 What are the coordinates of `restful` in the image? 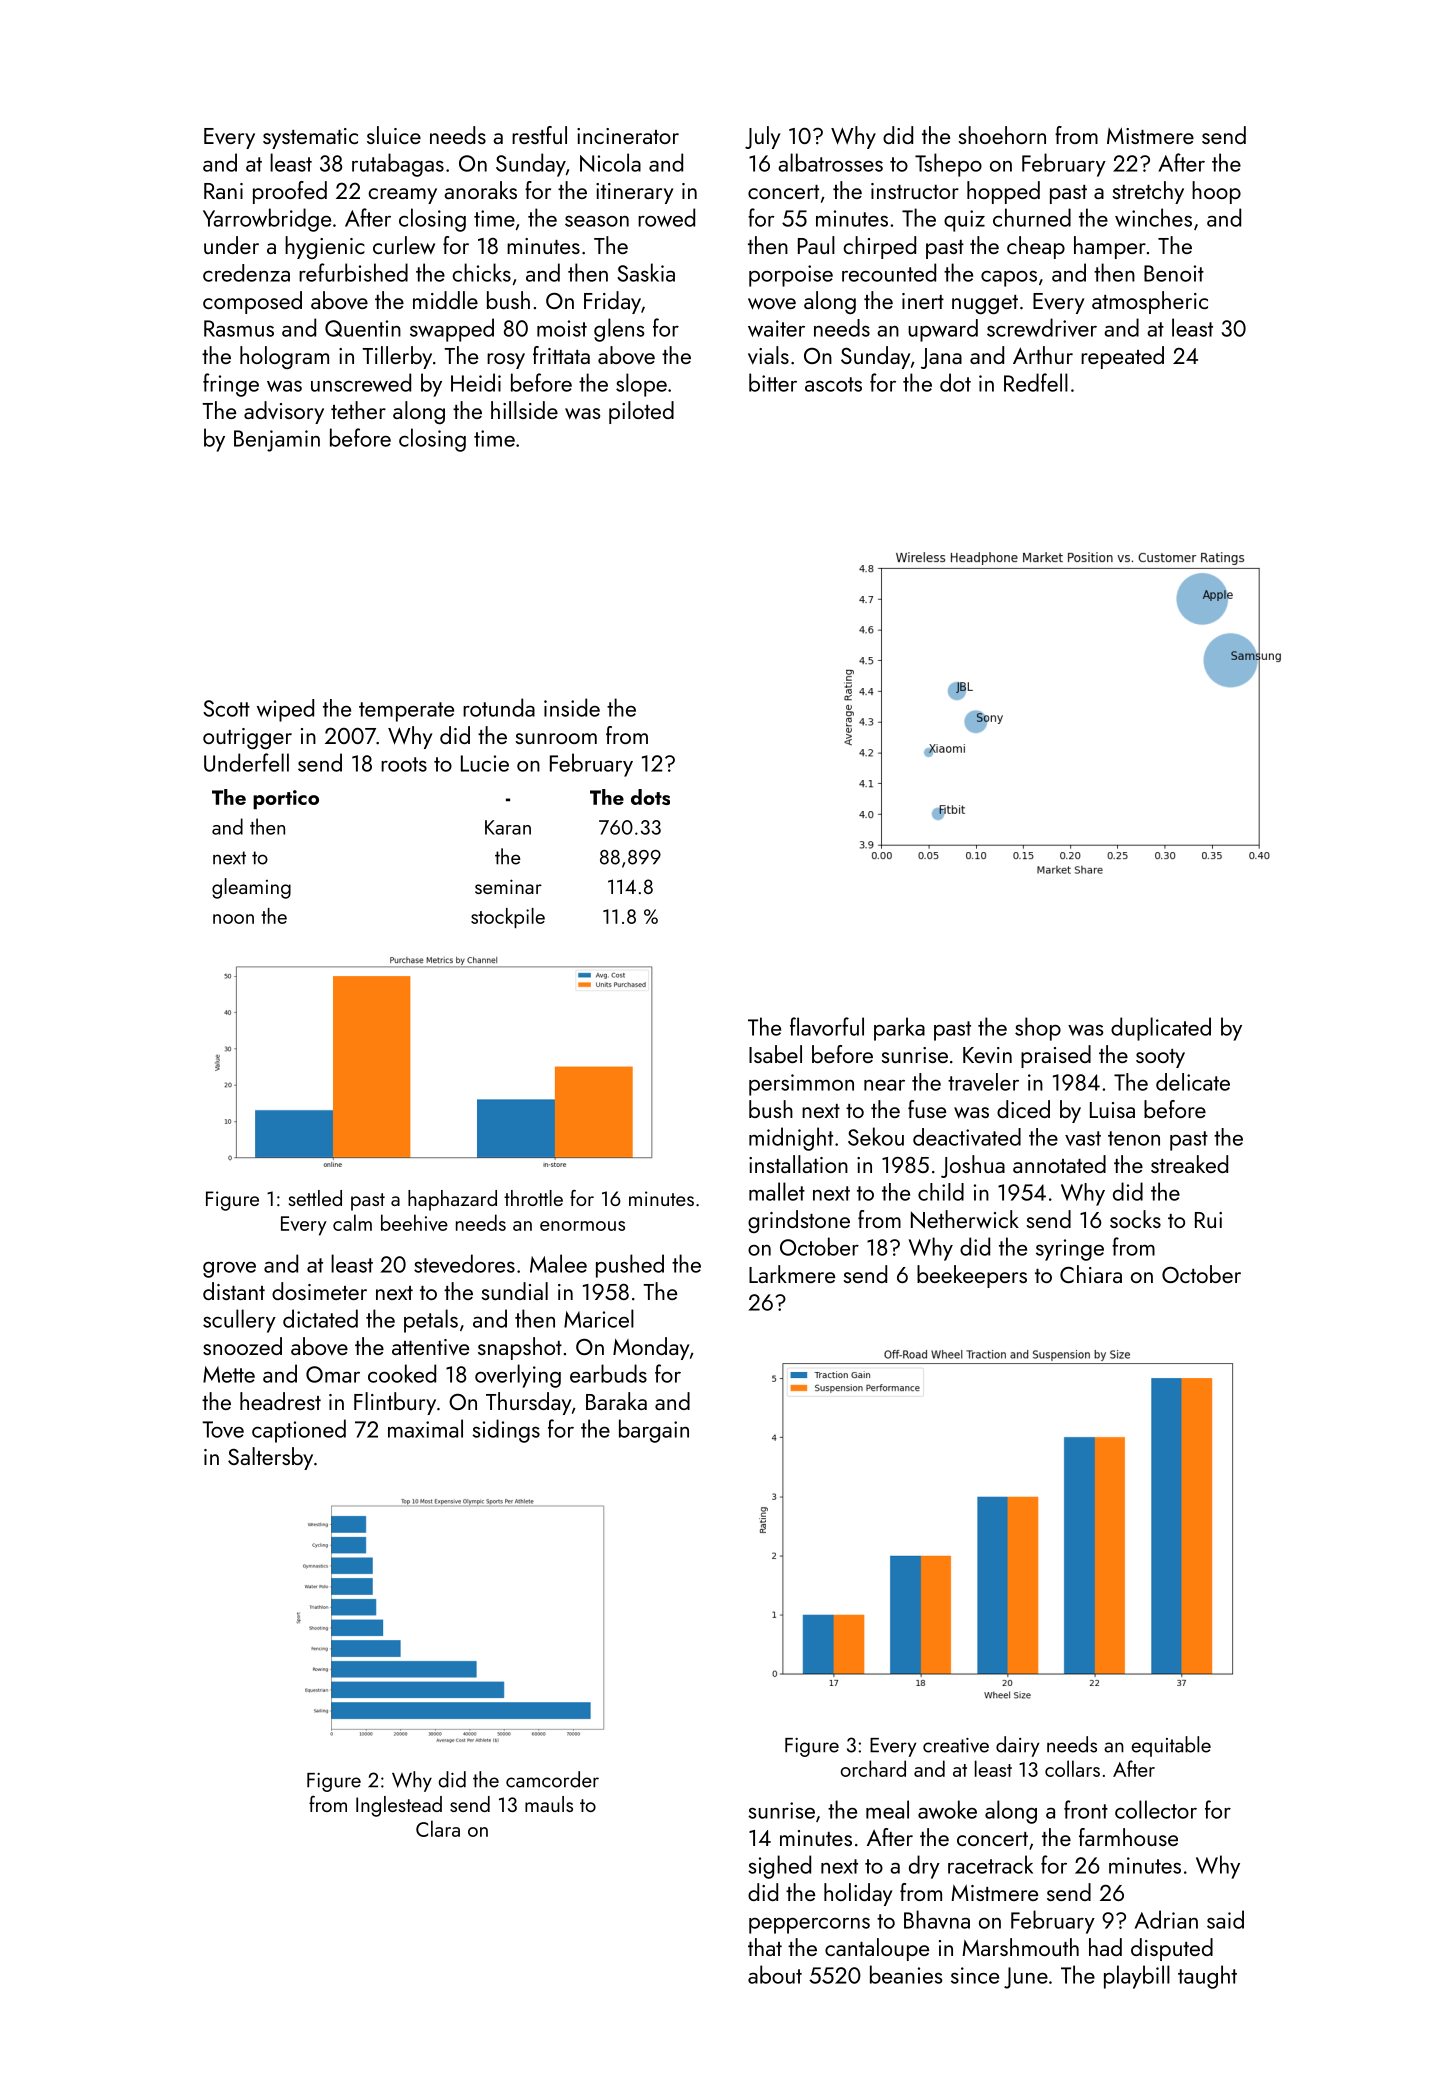 It's located at (539, 135).
